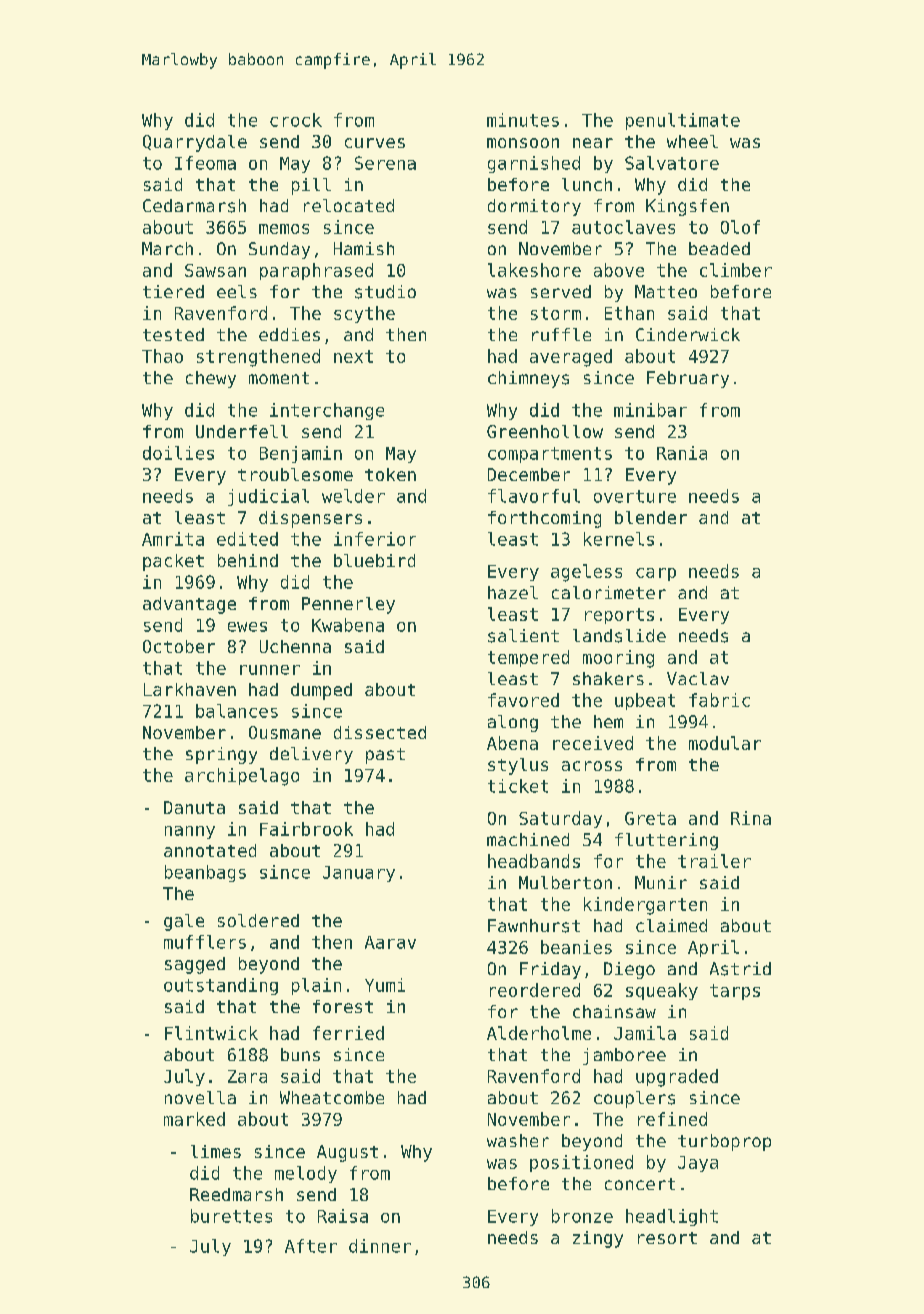  Describe the element at coordinates (242, 431) in the document. I see `Underfell` at that location.
